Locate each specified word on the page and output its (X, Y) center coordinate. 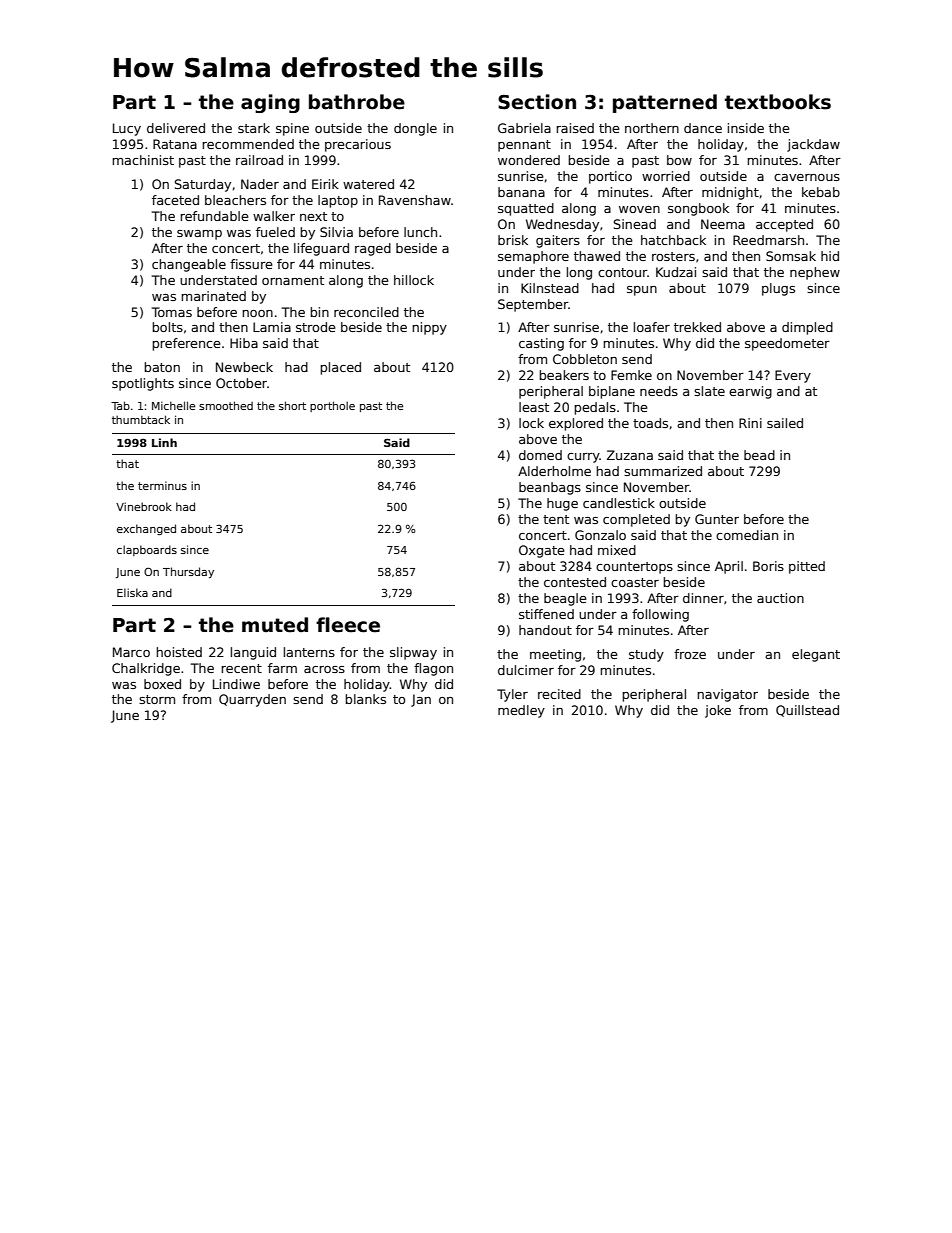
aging (270, 103)
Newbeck (244, 367)
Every (793, 376)
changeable (189, 265)
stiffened (546, 614)
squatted (526, 209)
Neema (723, 224)
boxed (162, 684)
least (534, 407)
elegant (816, 655)
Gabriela (524, 128)
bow (679, 160)
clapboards (147, 550)
